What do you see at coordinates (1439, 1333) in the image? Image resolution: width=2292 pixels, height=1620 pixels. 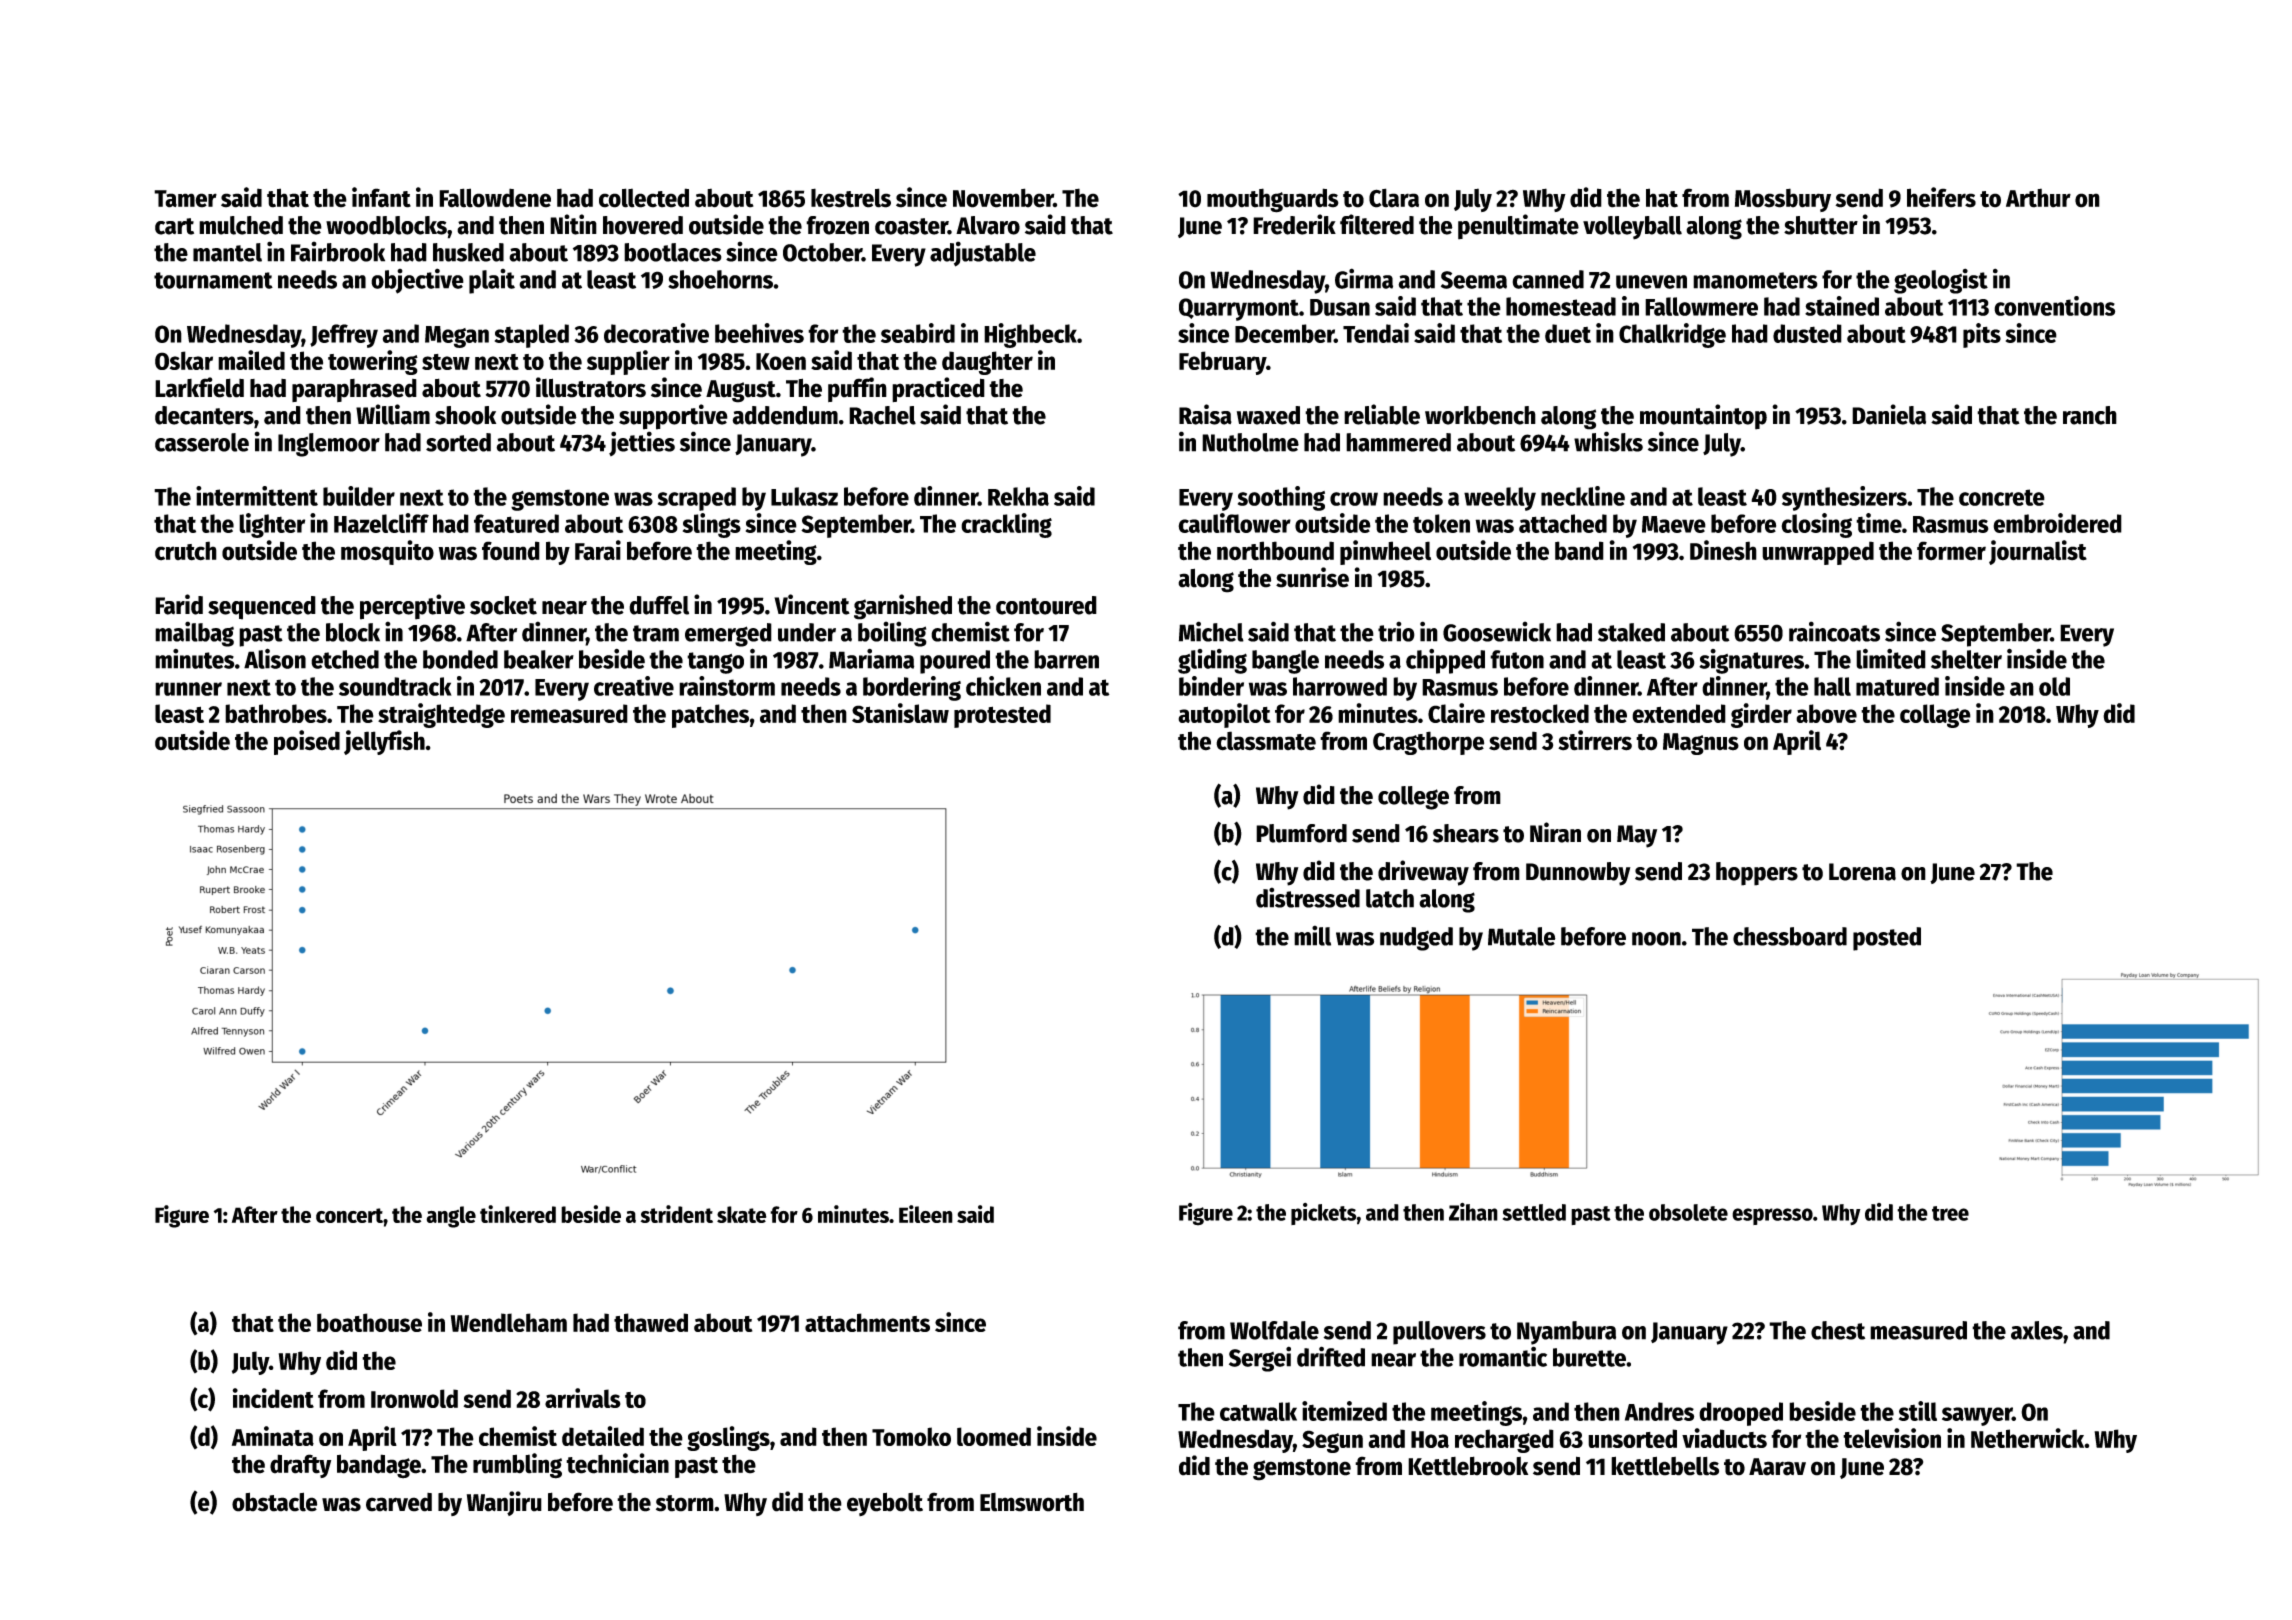 I see `pullovers` at bounding box center [1439, 1333].
